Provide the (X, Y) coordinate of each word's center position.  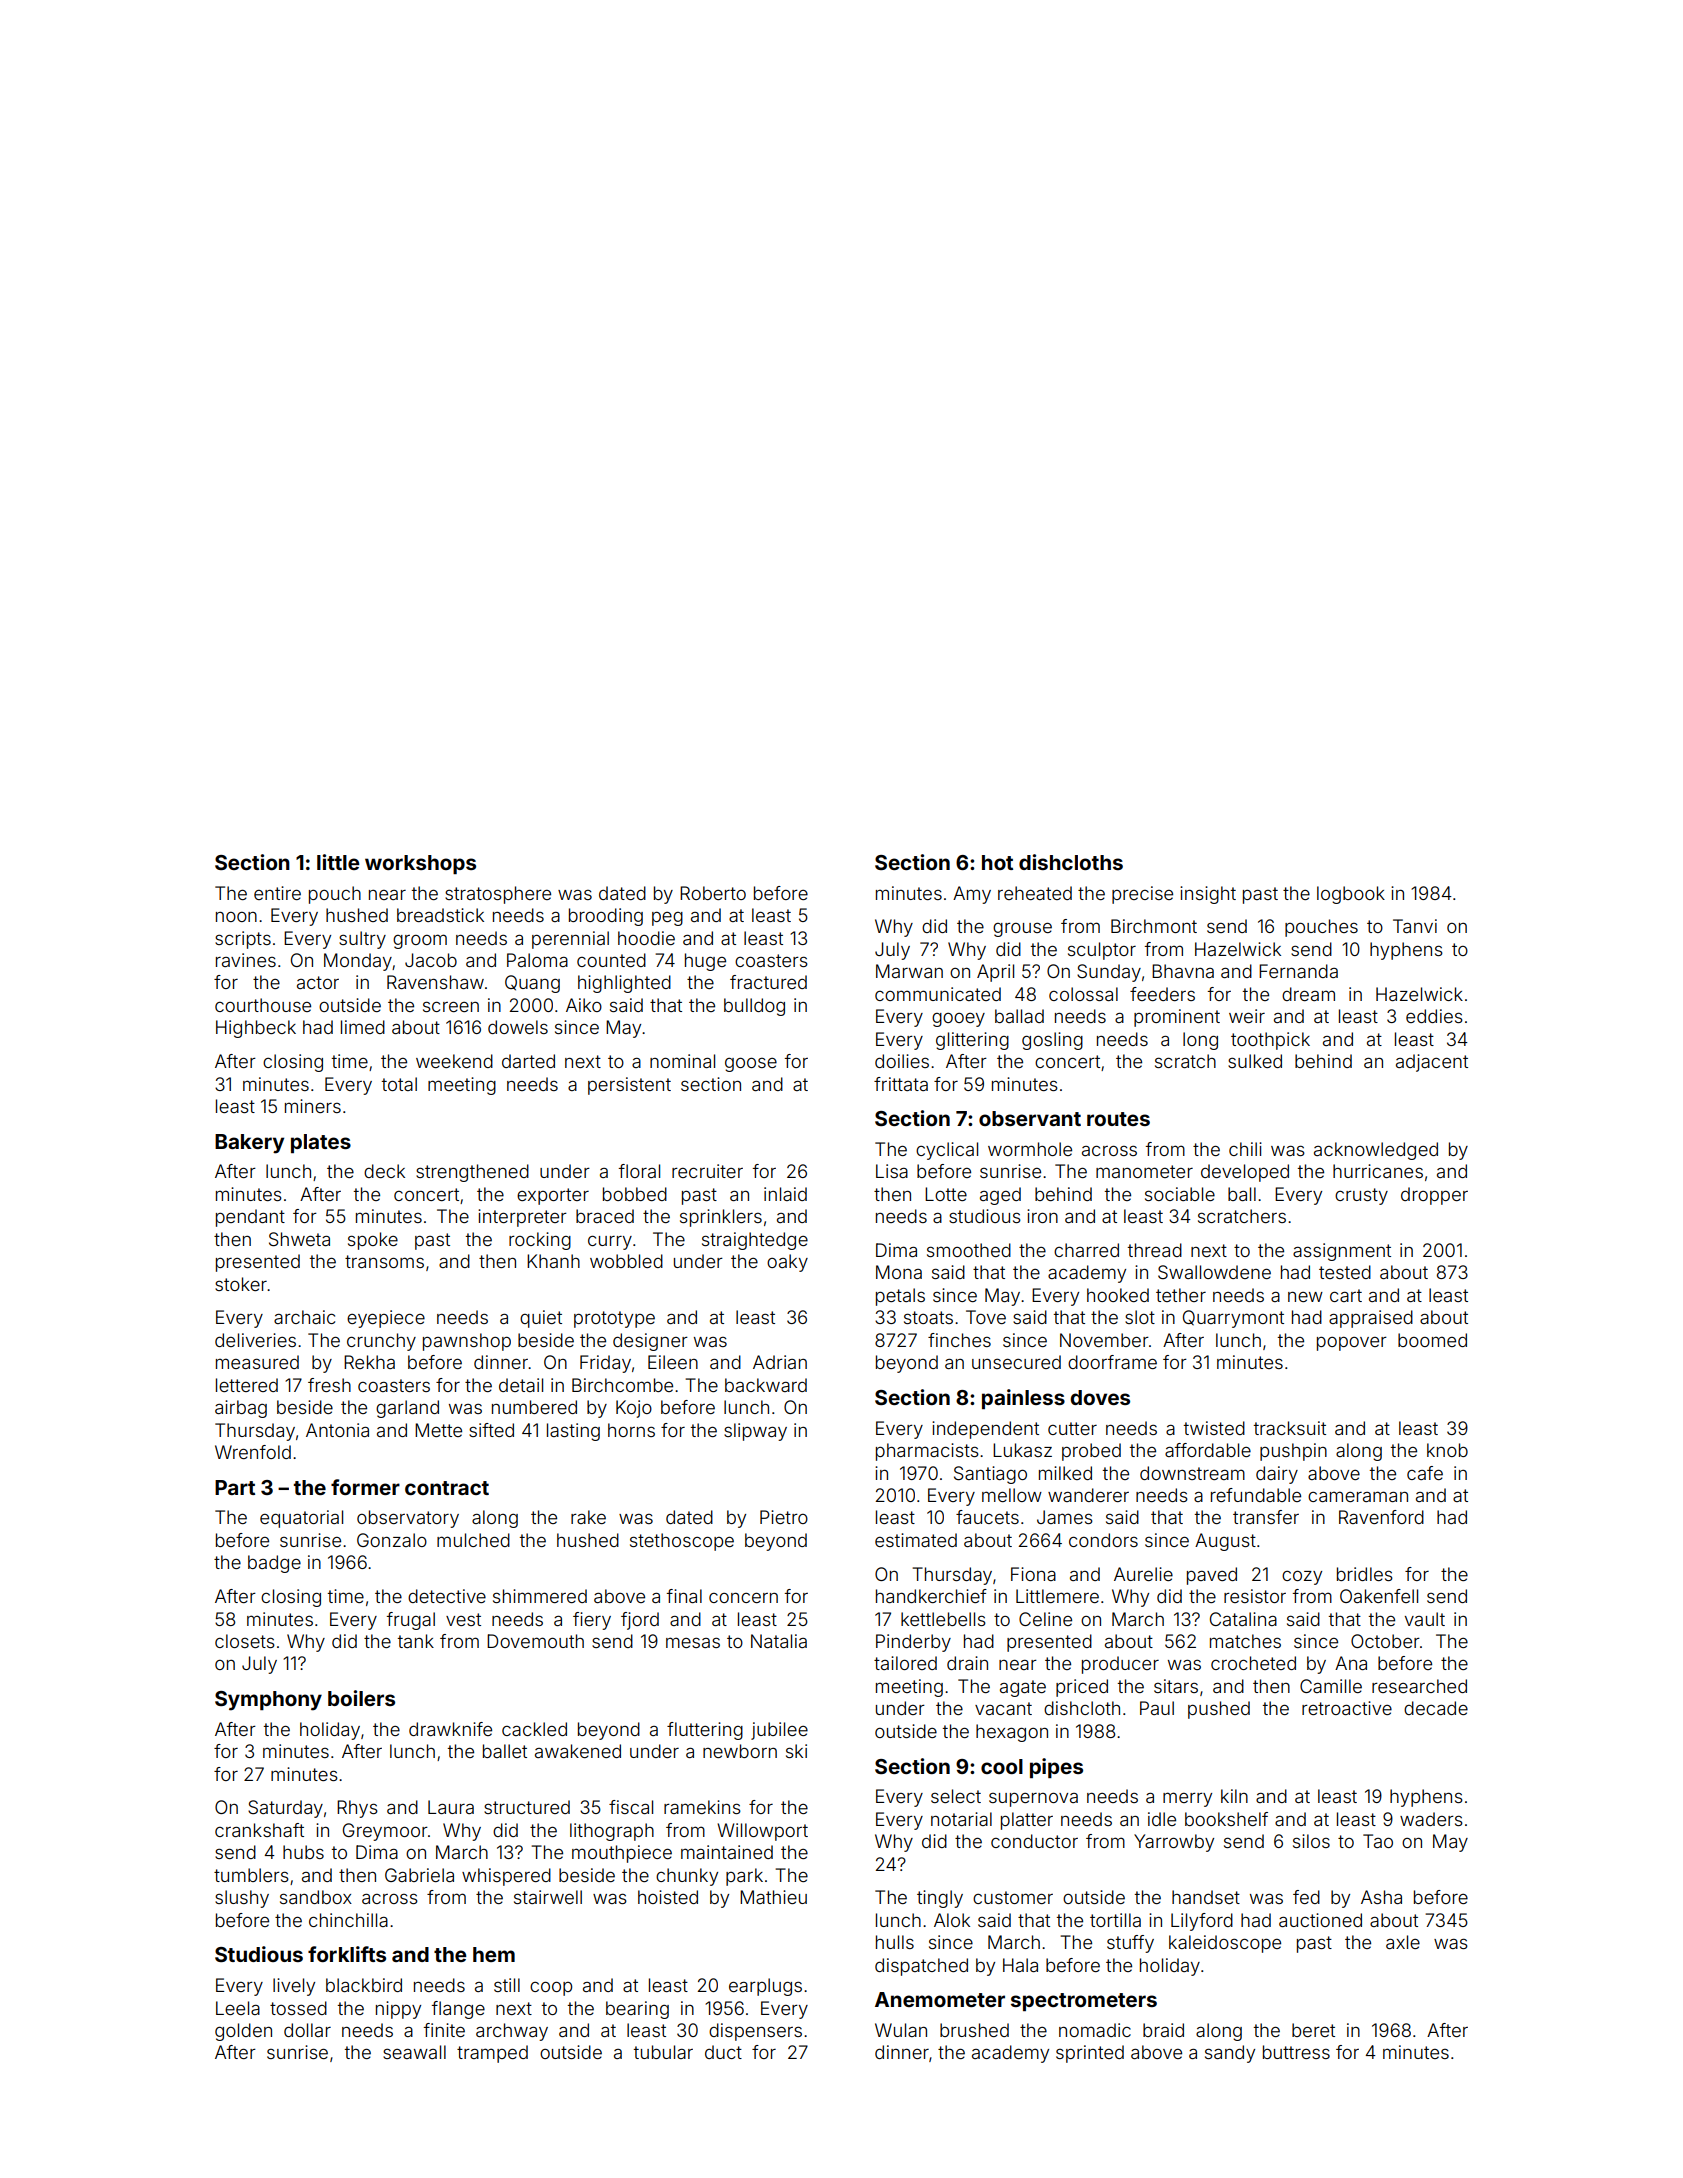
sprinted (1090, 2054)
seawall (414, 2052)
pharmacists (927, 1452)
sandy (1230, 2054)
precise (1142, 895)
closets (245, 1641)
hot (997, 862)
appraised (1371, 1319)
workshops (420, 864)
